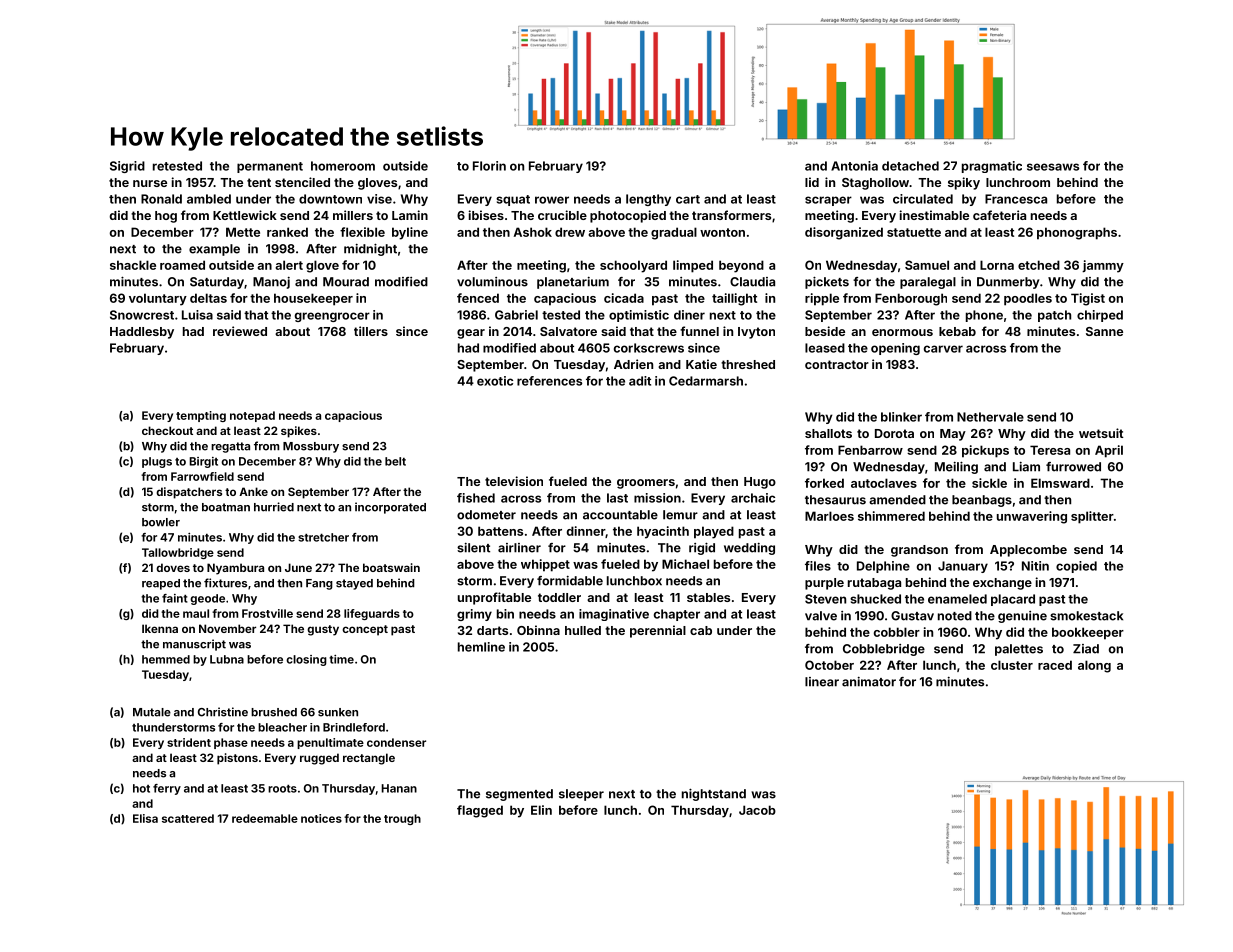  What do you see at coordinates (1053, 167) in the screenshot?
I see `seesaws` at bounding box center [1053, 167].
